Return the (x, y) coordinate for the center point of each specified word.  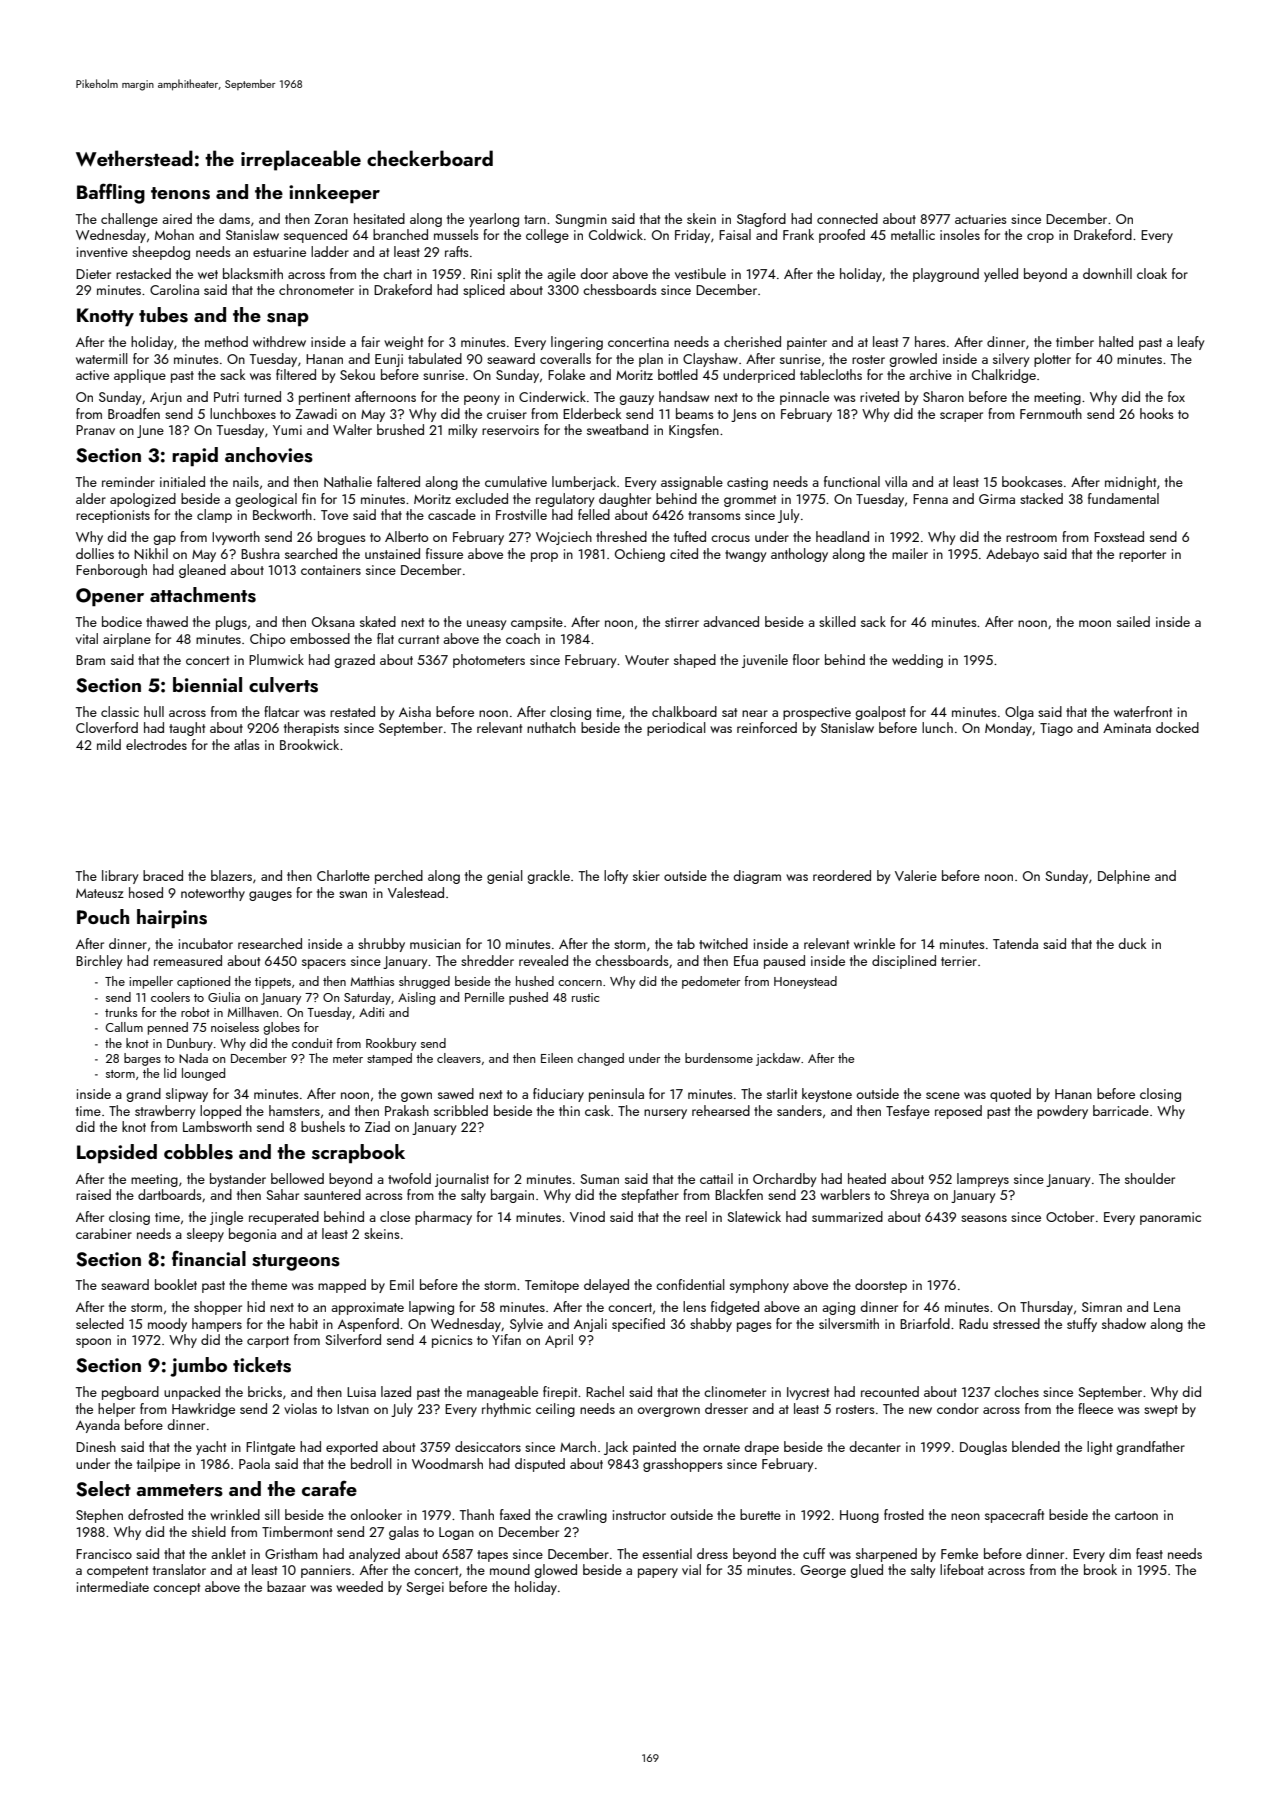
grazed (354, 661)
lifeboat (962, 1569)
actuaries (980, 219)
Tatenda (1015, 943)
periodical (676, 729)
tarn (535, 219)
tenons (180, 193)
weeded (359, 1586)
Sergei (425, 1588)
